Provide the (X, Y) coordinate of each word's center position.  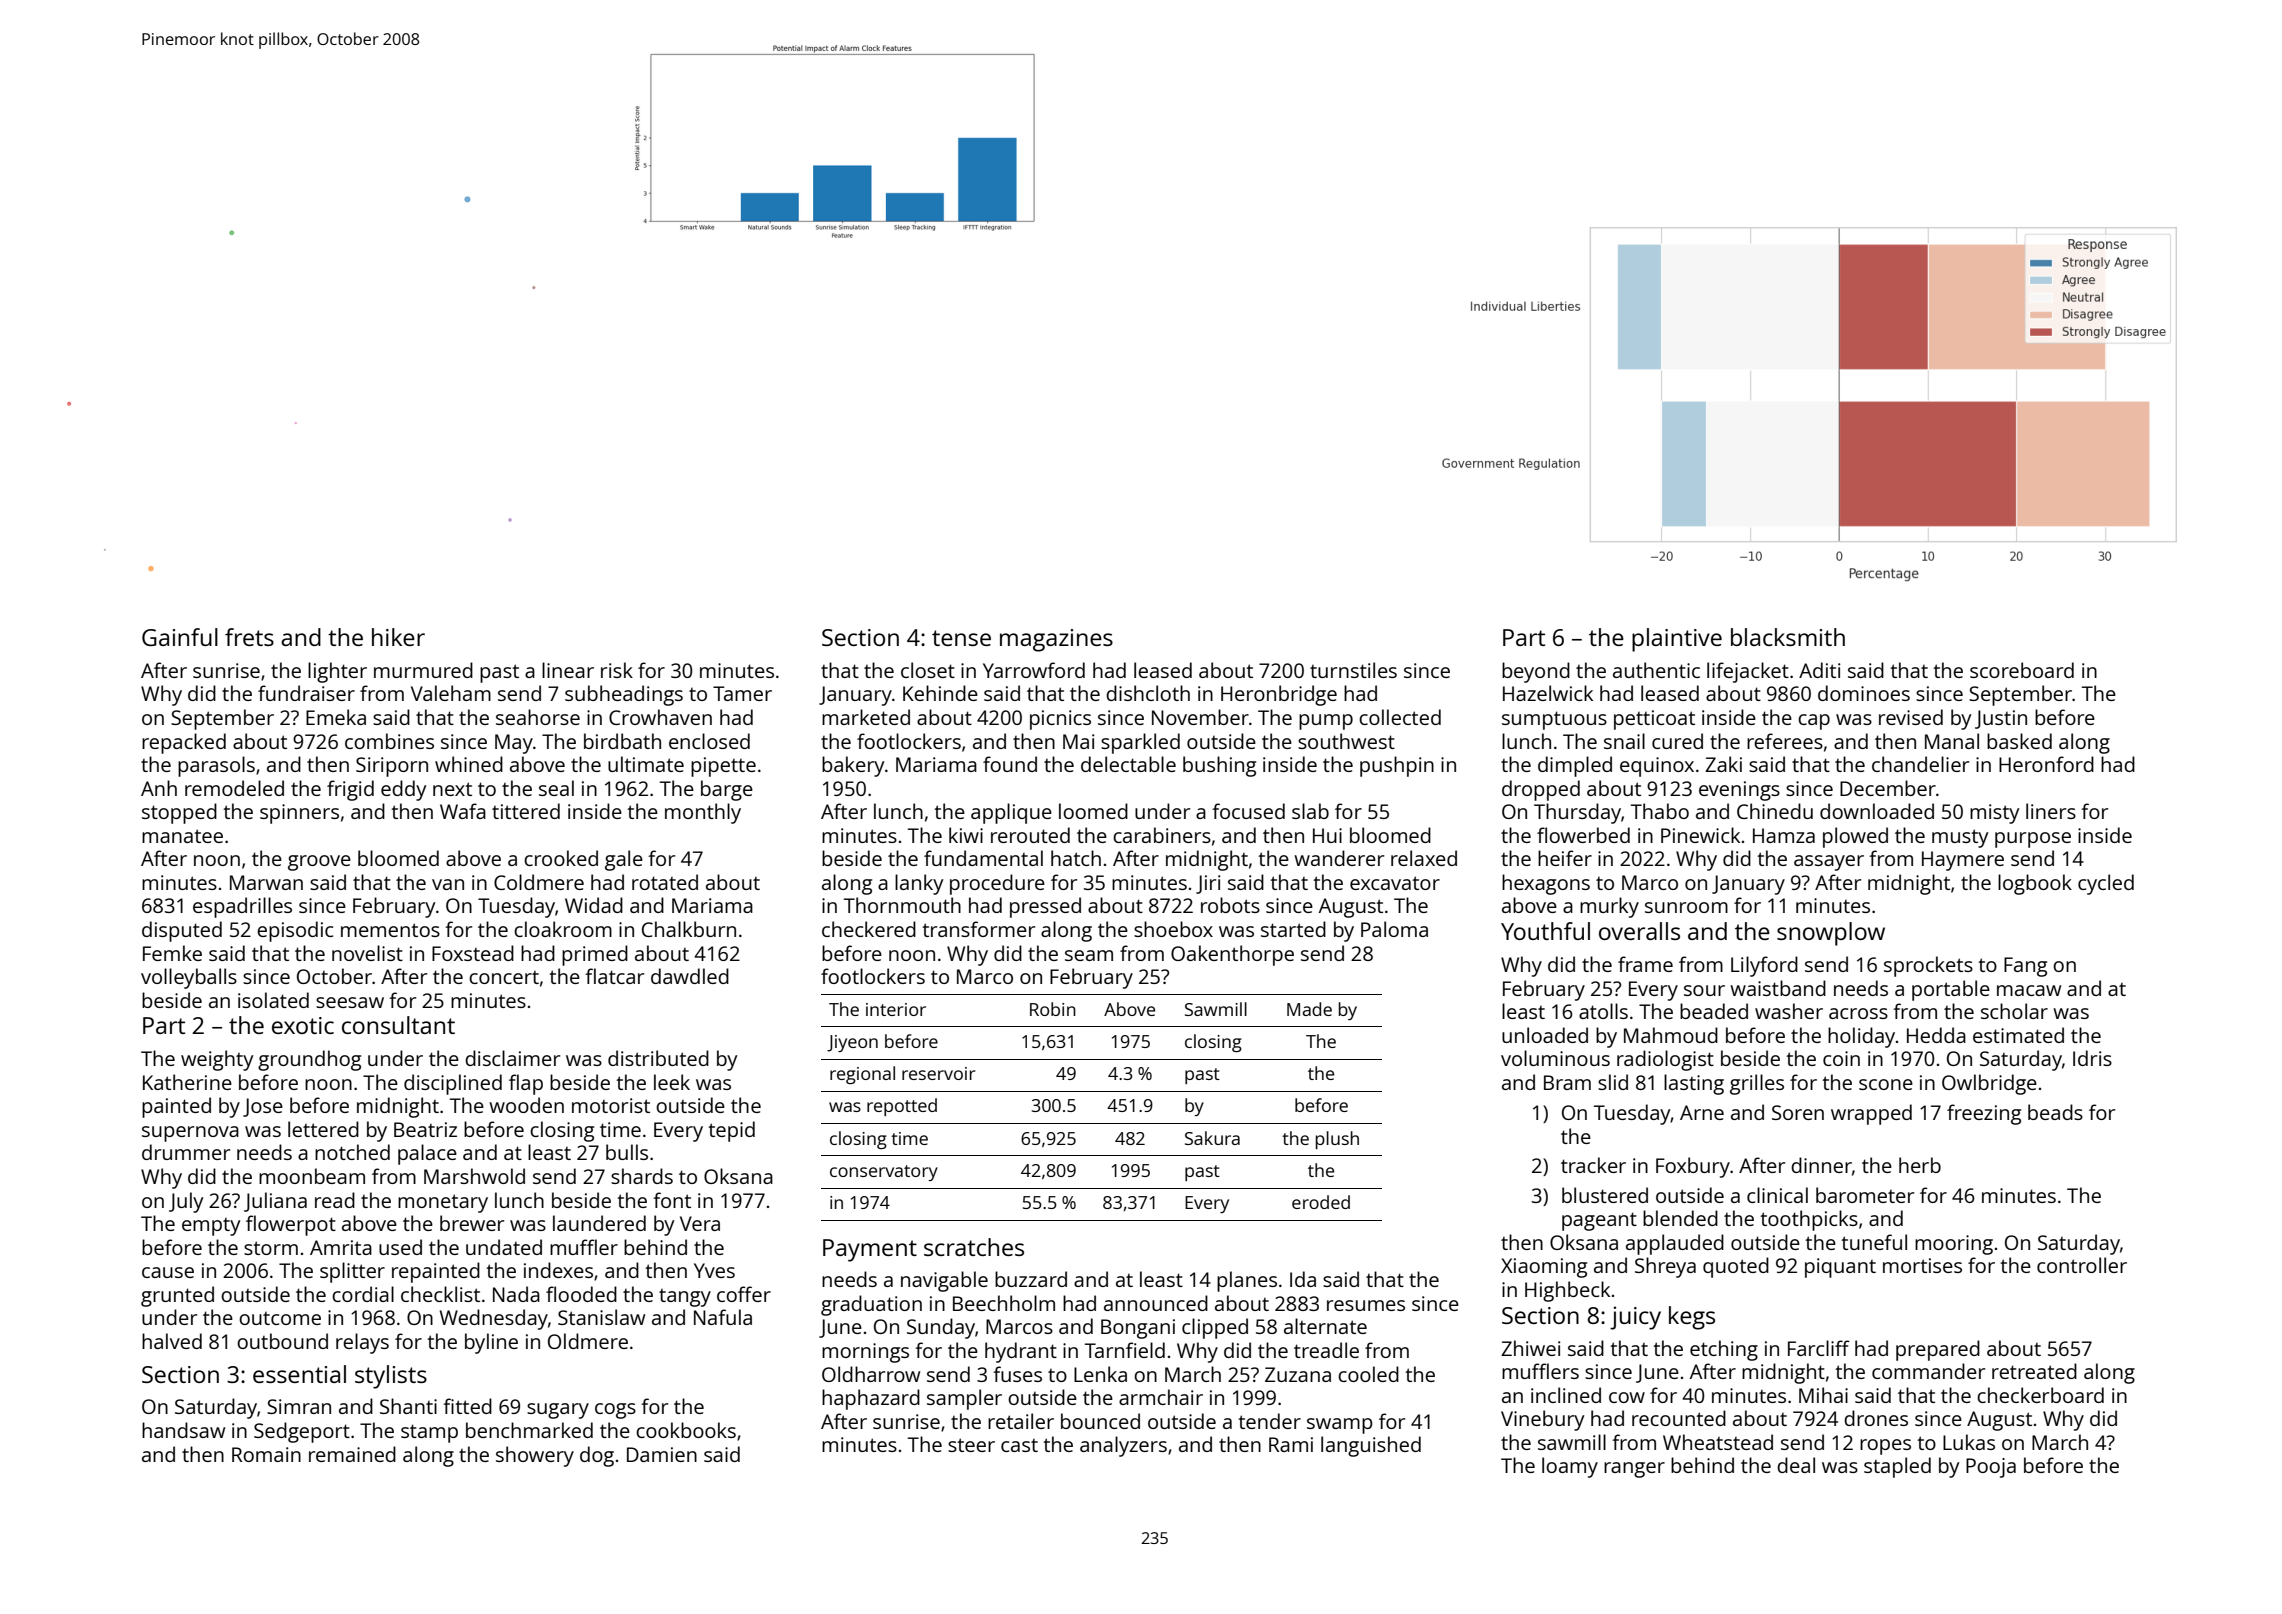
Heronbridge (1279, 695)
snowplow (1831, 934)
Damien (662, 1454)
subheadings (624, 695)
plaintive (1677, 640)
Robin (1053, 1009)
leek (672, 1082)
